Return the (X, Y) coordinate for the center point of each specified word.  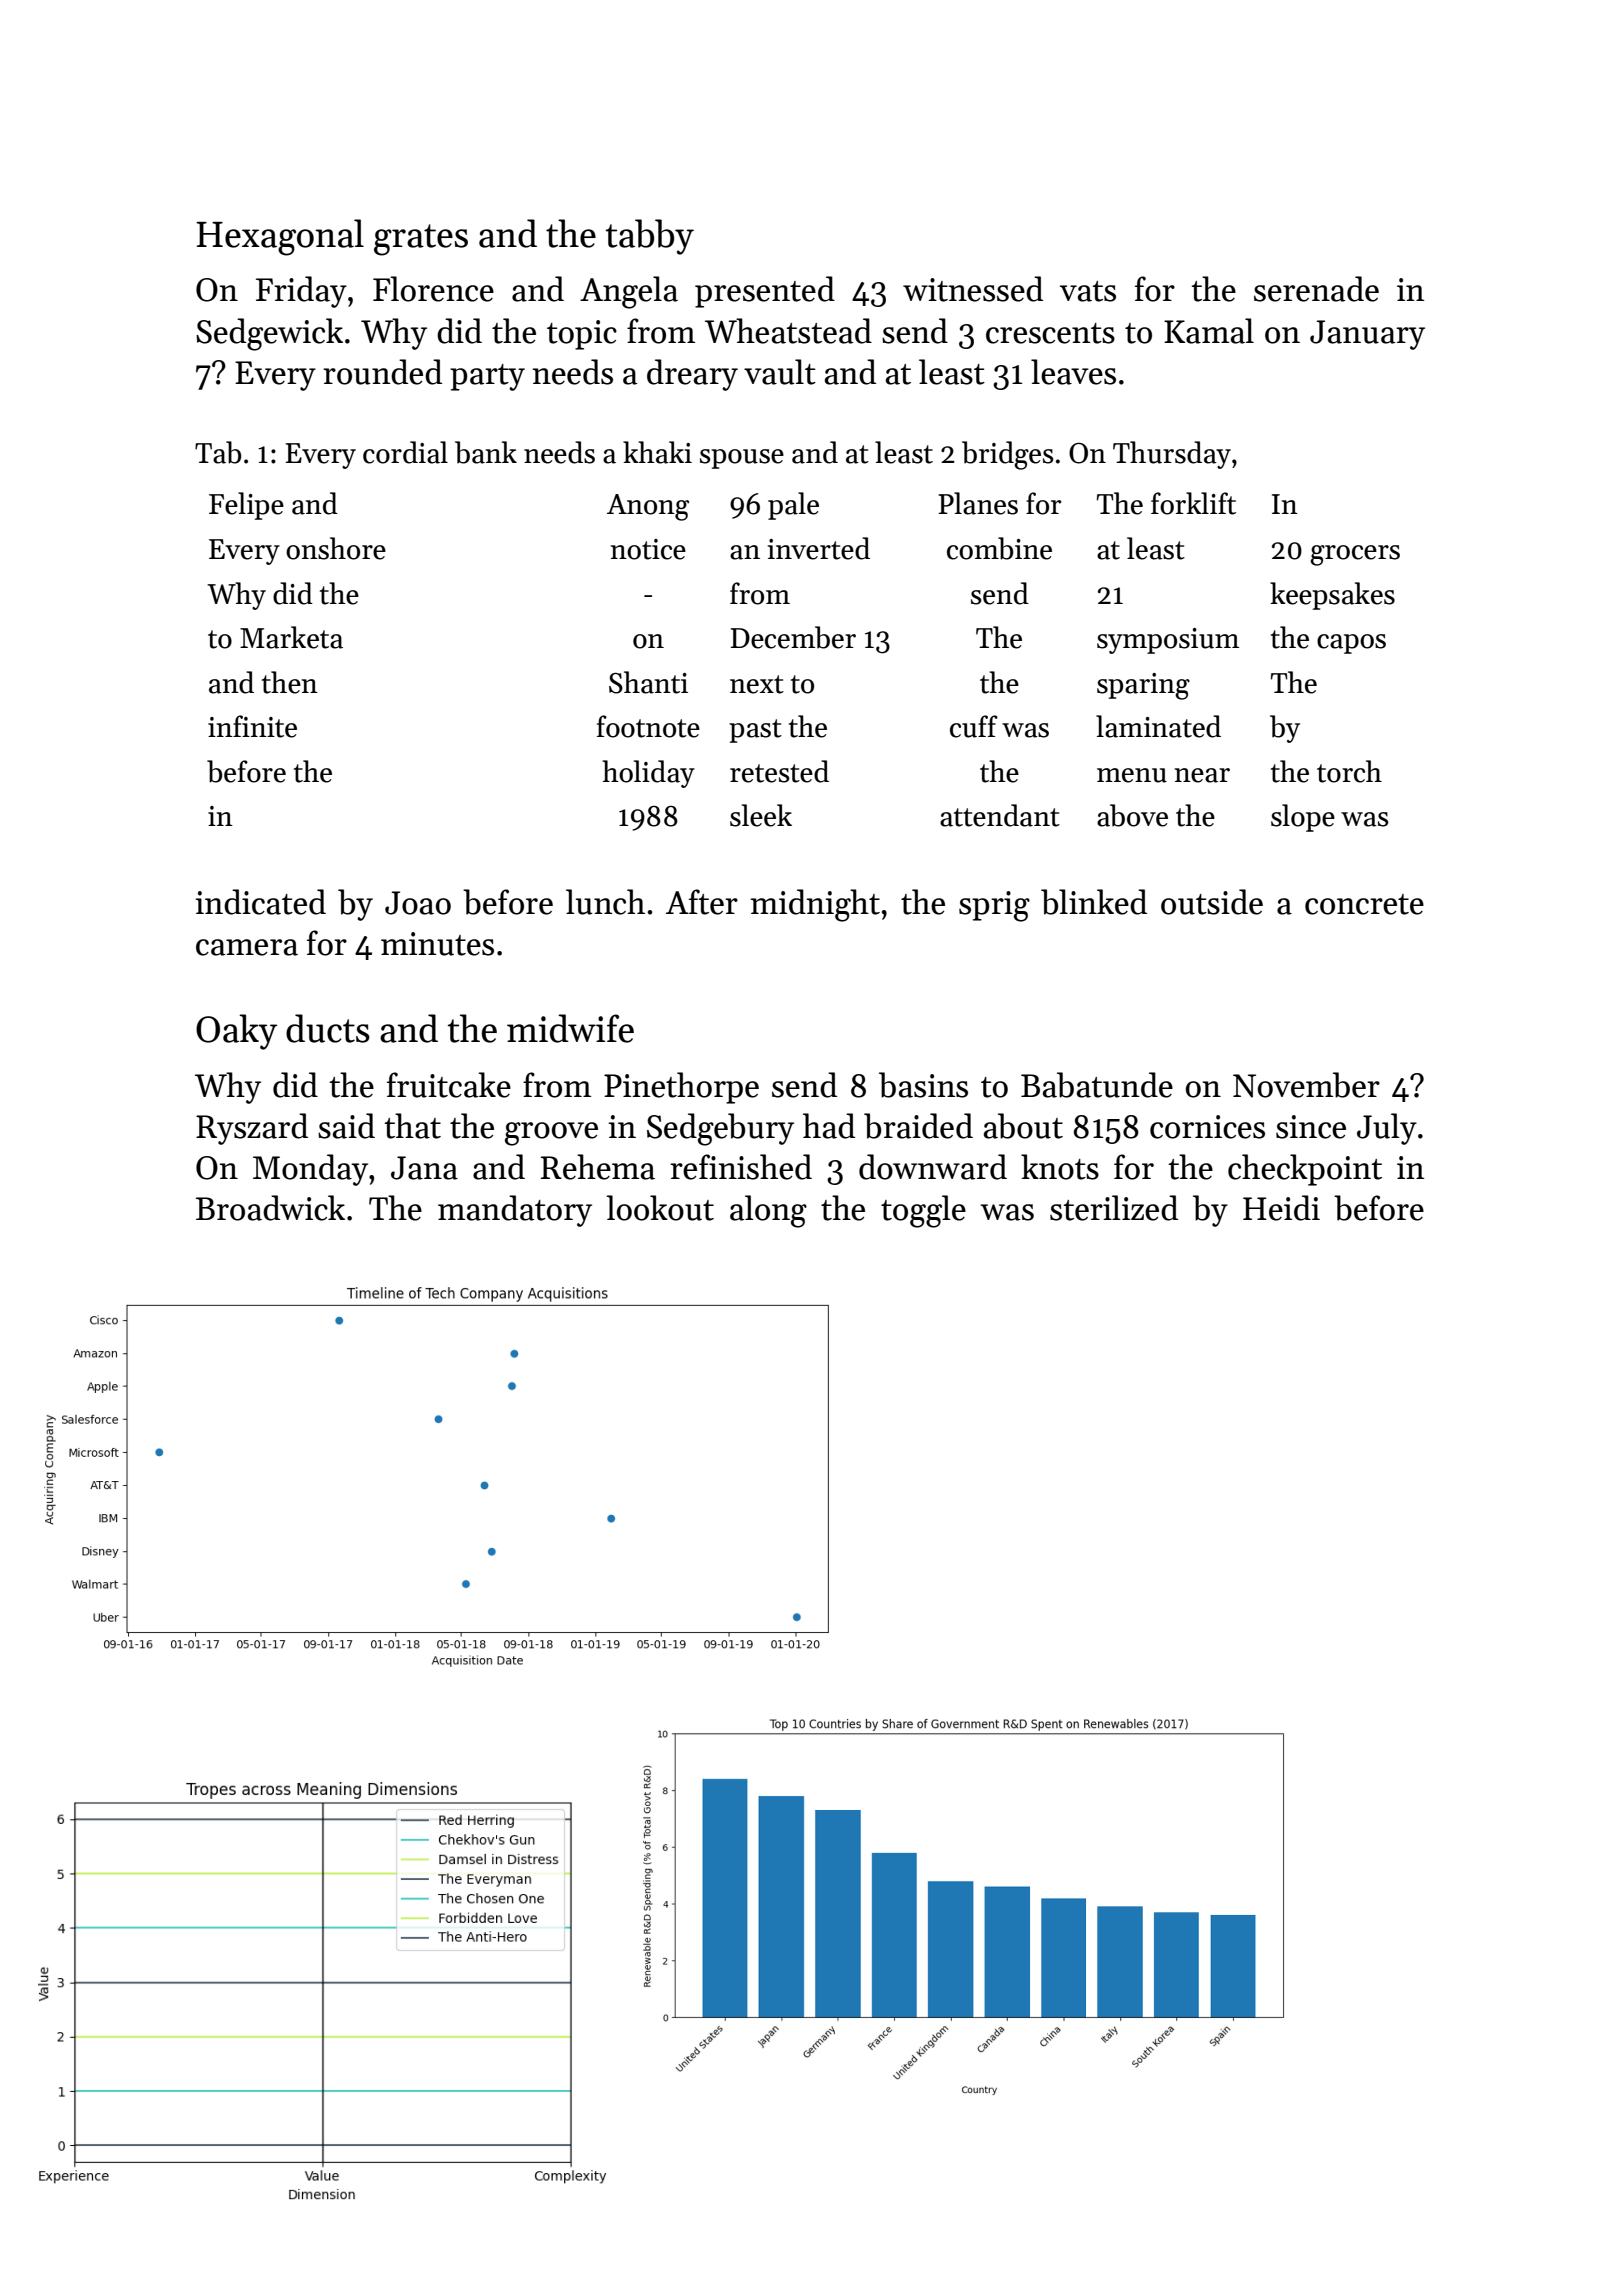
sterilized (1114, 1208)
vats (1088, 291)
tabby (650, 237)
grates (421, 240)
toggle (923, 1211)
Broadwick (270, 1208)
